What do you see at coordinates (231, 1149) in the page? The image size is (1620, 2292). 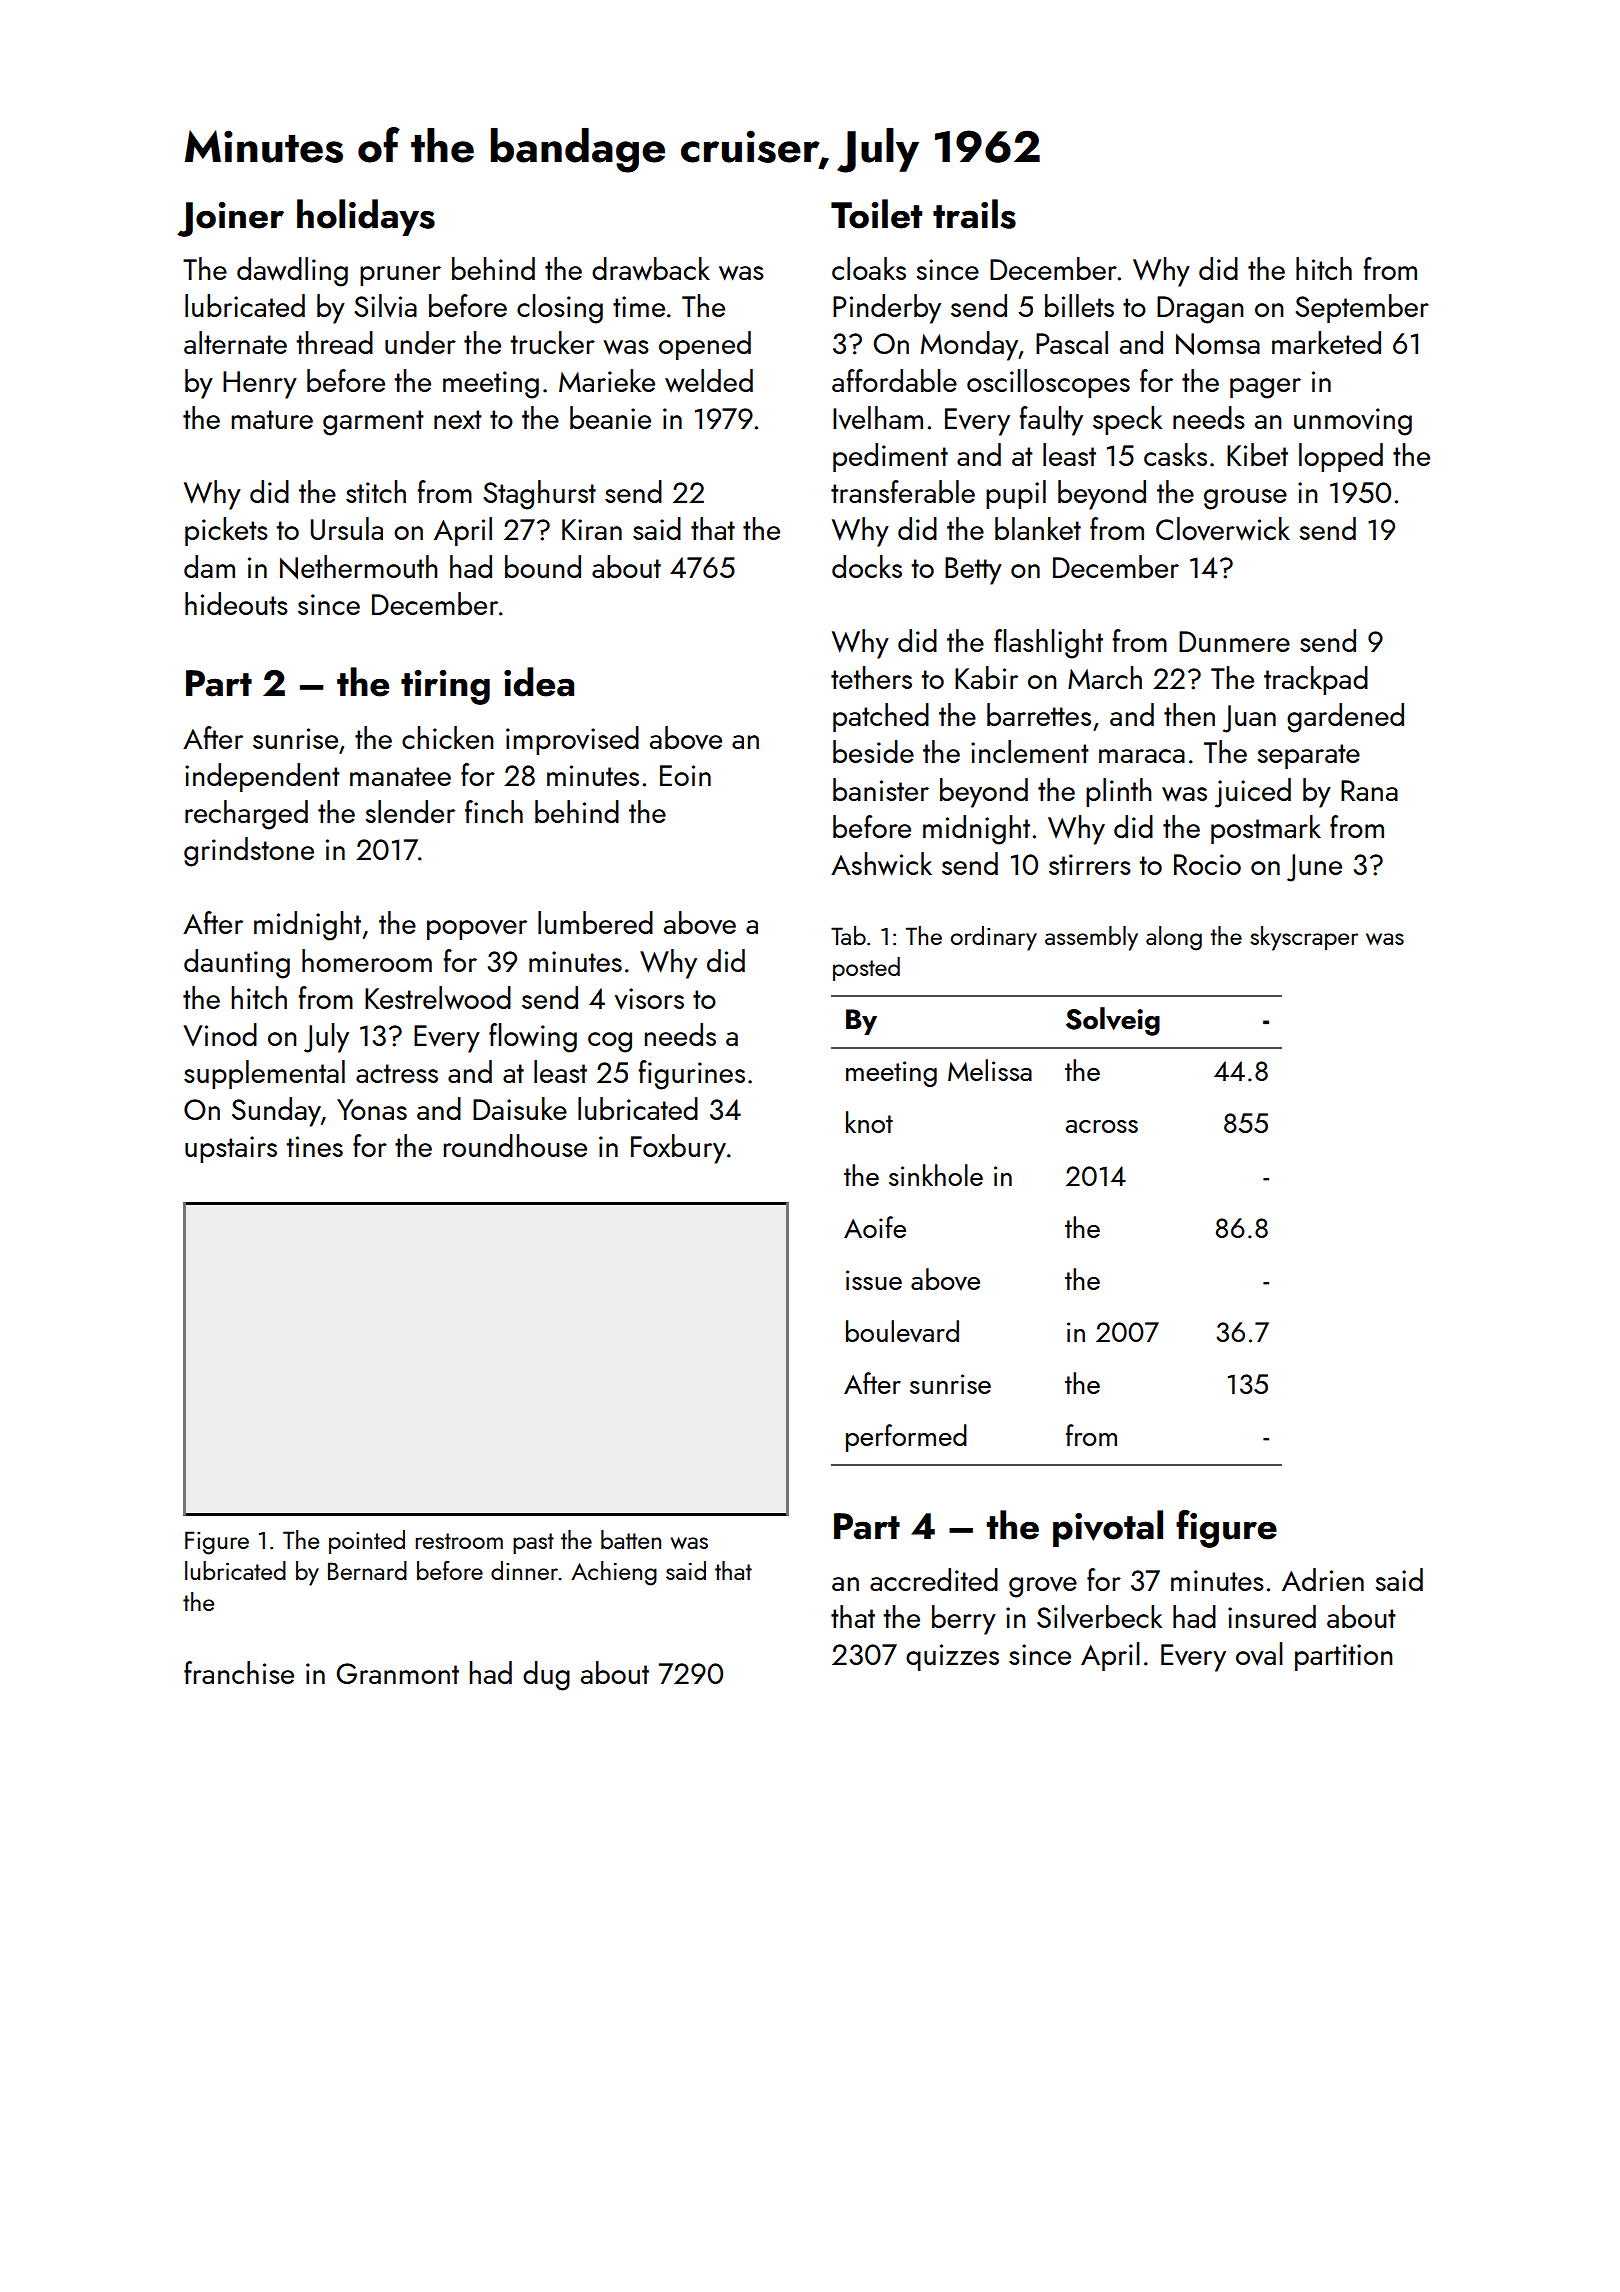 I see `upstairs` at bounding box center [231, 1149].
